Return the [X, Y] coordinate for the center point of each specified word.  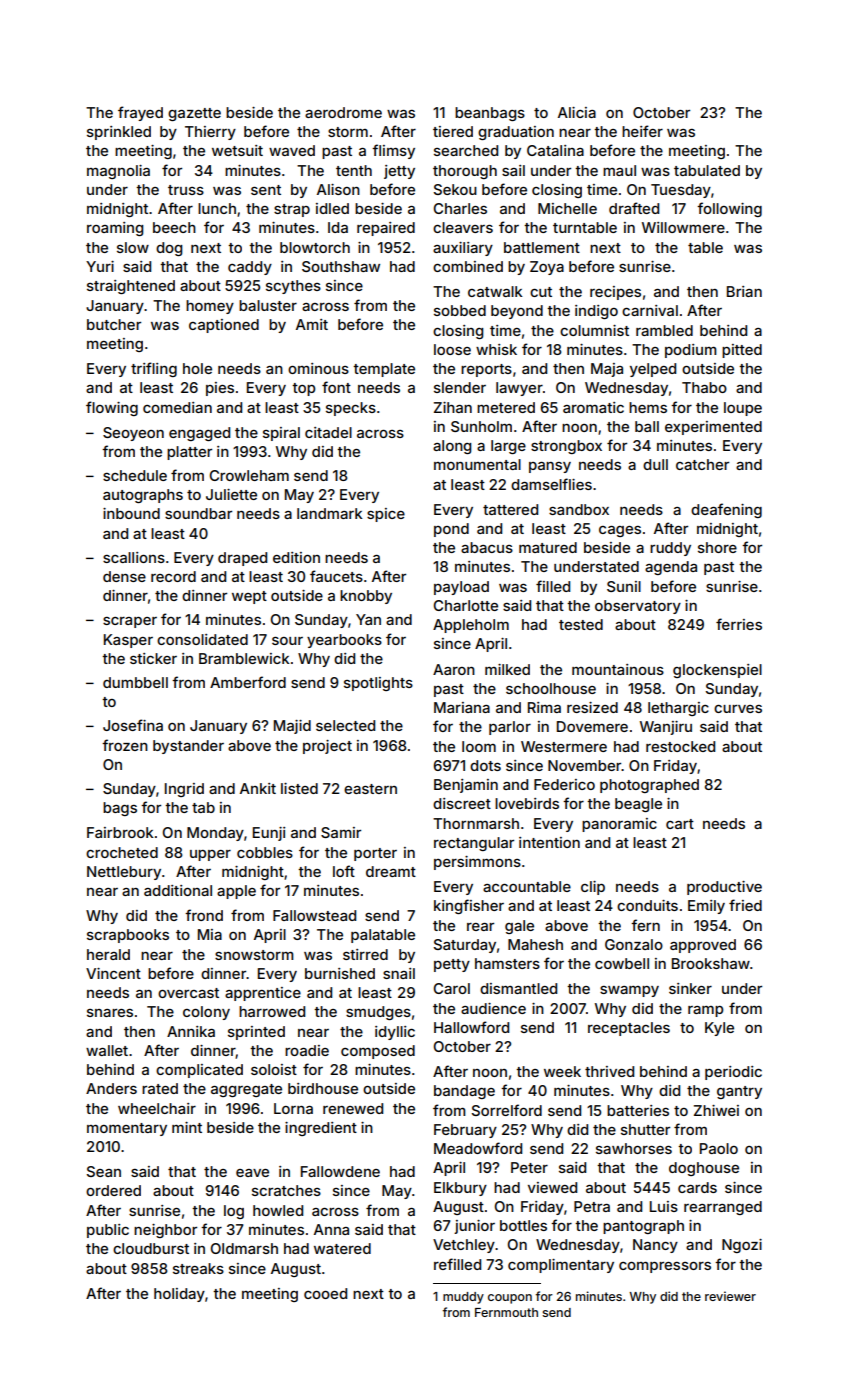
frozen [125, 745]
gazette [194, 114]
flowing [112, 408]
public [108, 1231]
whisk [496, 349]
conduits [647, 905]
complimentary [561, 1266]
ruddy [670, 549]
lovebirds [527, 803]
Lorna [293, 1108]
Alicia [577, 112]
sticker [153, 658]
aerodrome [343, 112]
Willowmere [683, 227]
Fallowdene [340, 1171]
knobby [366, 597]
